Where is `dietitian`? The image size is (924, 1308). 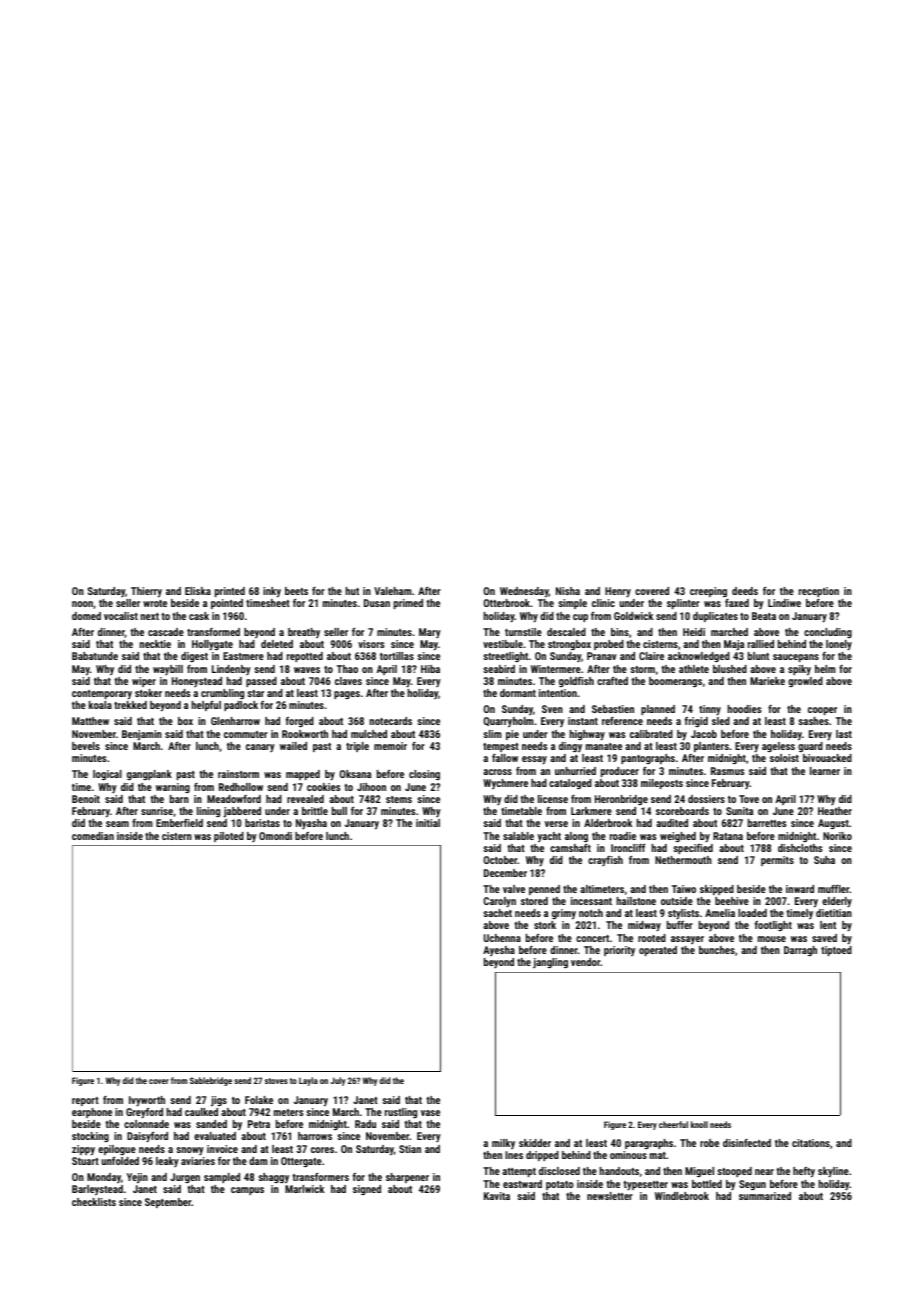 dietitian is located at coordinates (834, 913).
